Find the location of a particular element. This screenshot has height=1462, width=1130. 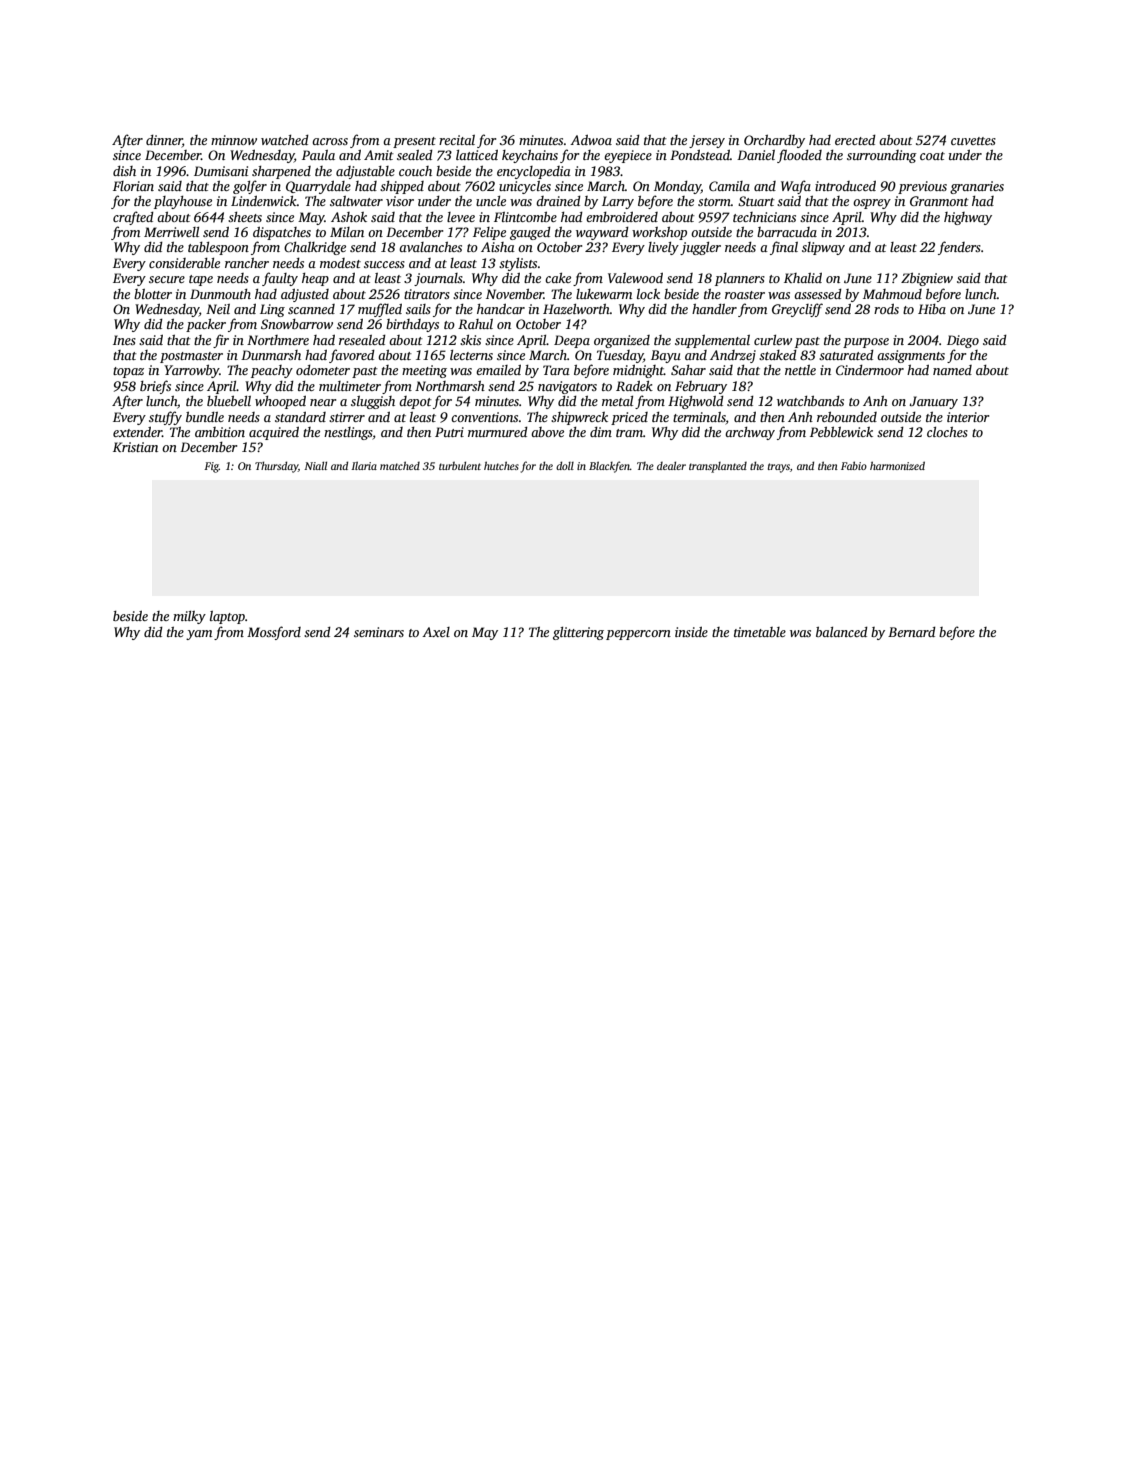

glittering is located at coordinates (578, 633).
